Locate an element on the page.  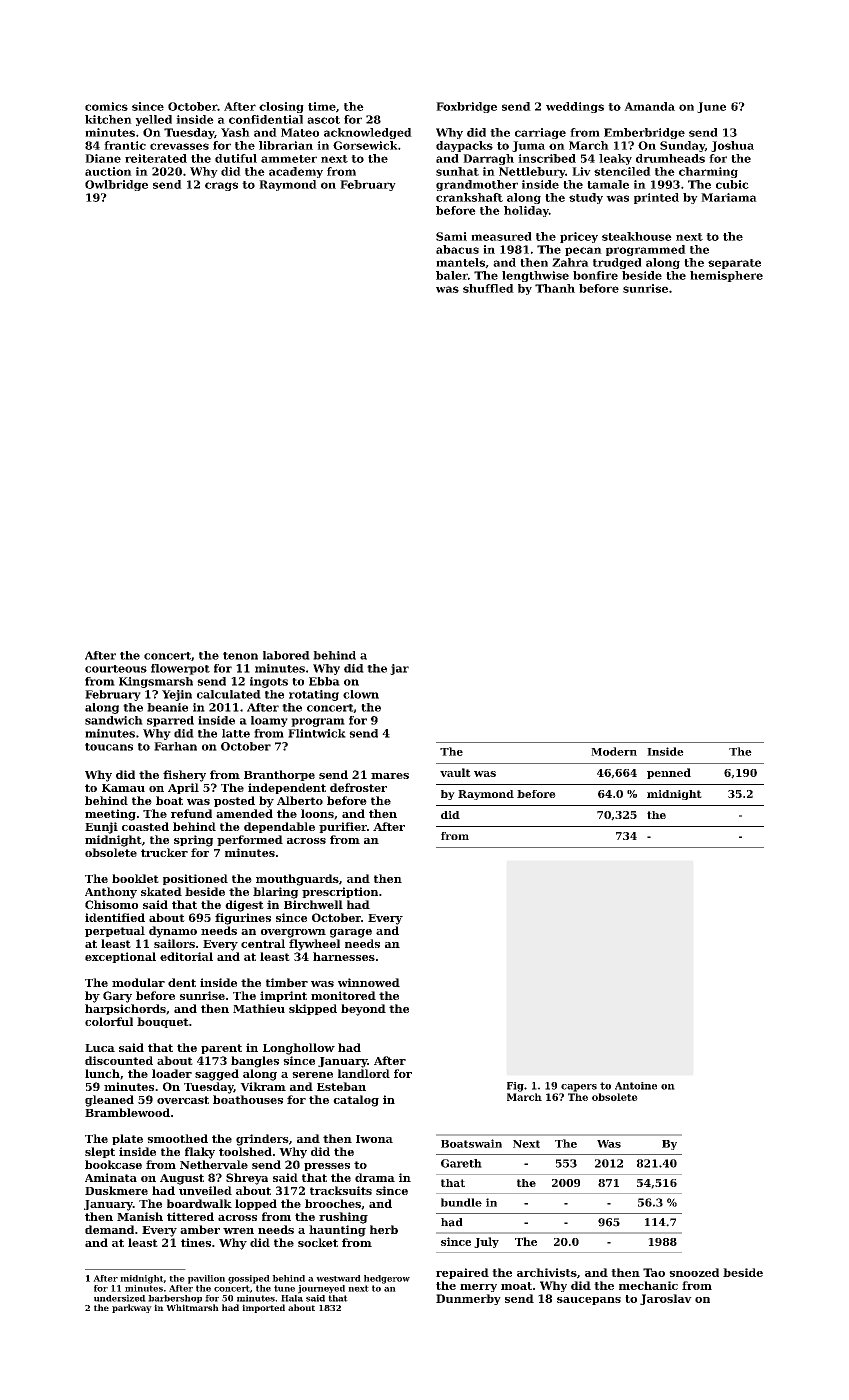
academy is located at coordinates (296, 172).
